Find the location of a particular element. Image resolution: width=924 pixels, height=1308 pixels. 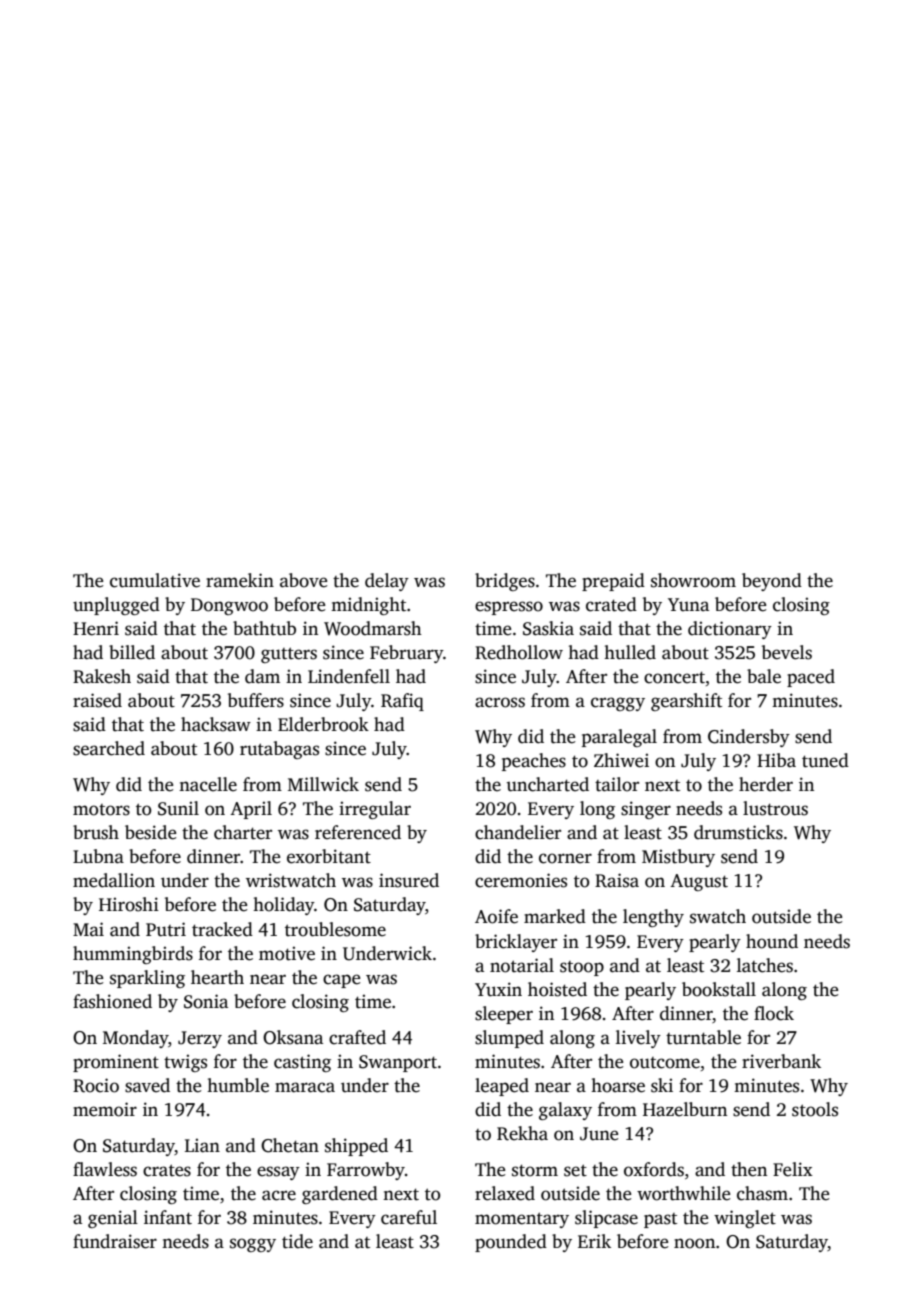

craggy is located at coordinates (618, 704).
